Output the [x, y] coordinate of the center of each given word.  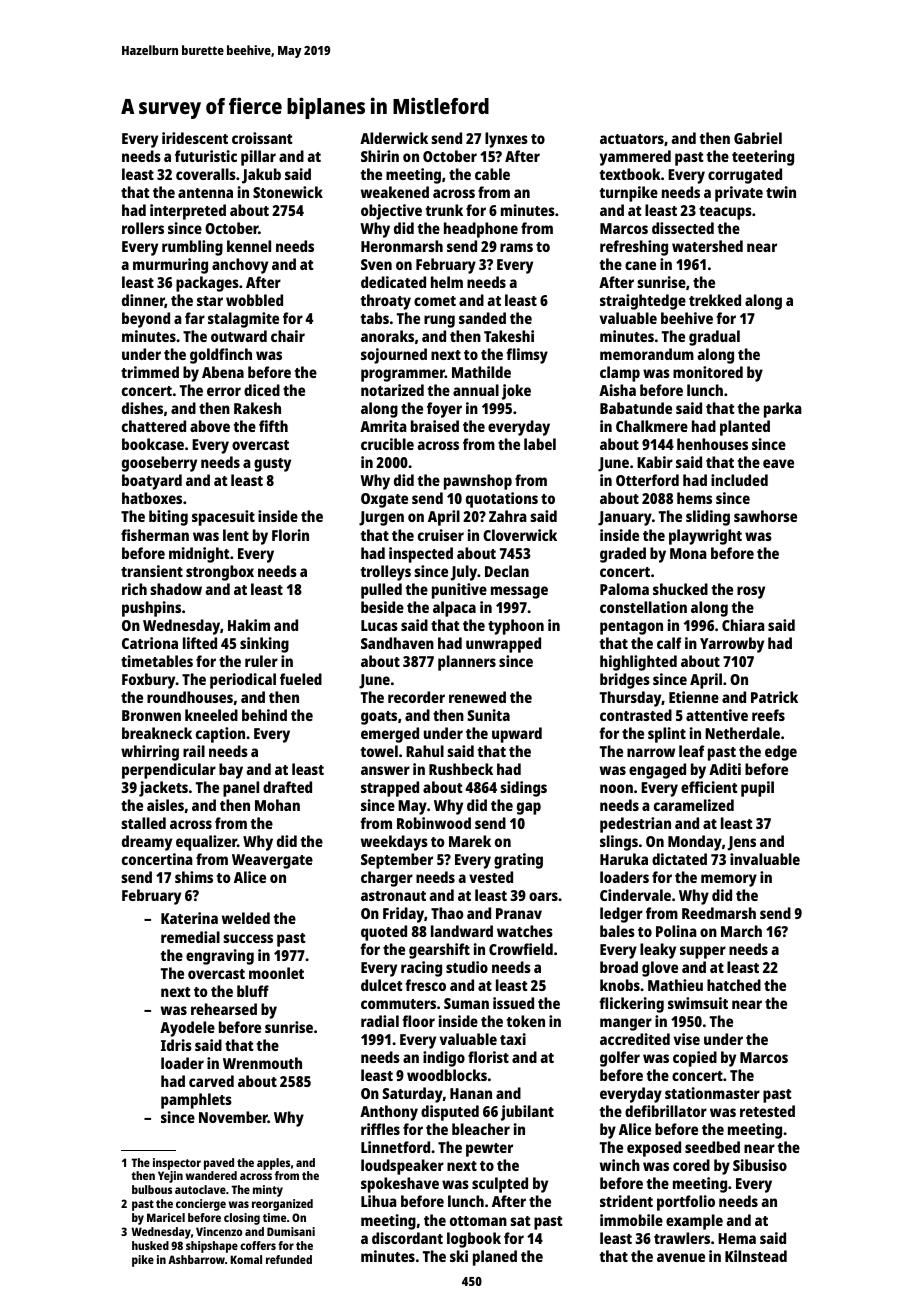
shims [194, 877]
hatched [734, 985]
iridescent [195, 138]
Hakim [249, 625]
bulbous [152, 1189]
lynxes [506, 140]
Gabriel [758, 138]
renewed [477, 697]
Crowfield [521, 949]
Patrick [774, 697]
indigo [444, 1059]
